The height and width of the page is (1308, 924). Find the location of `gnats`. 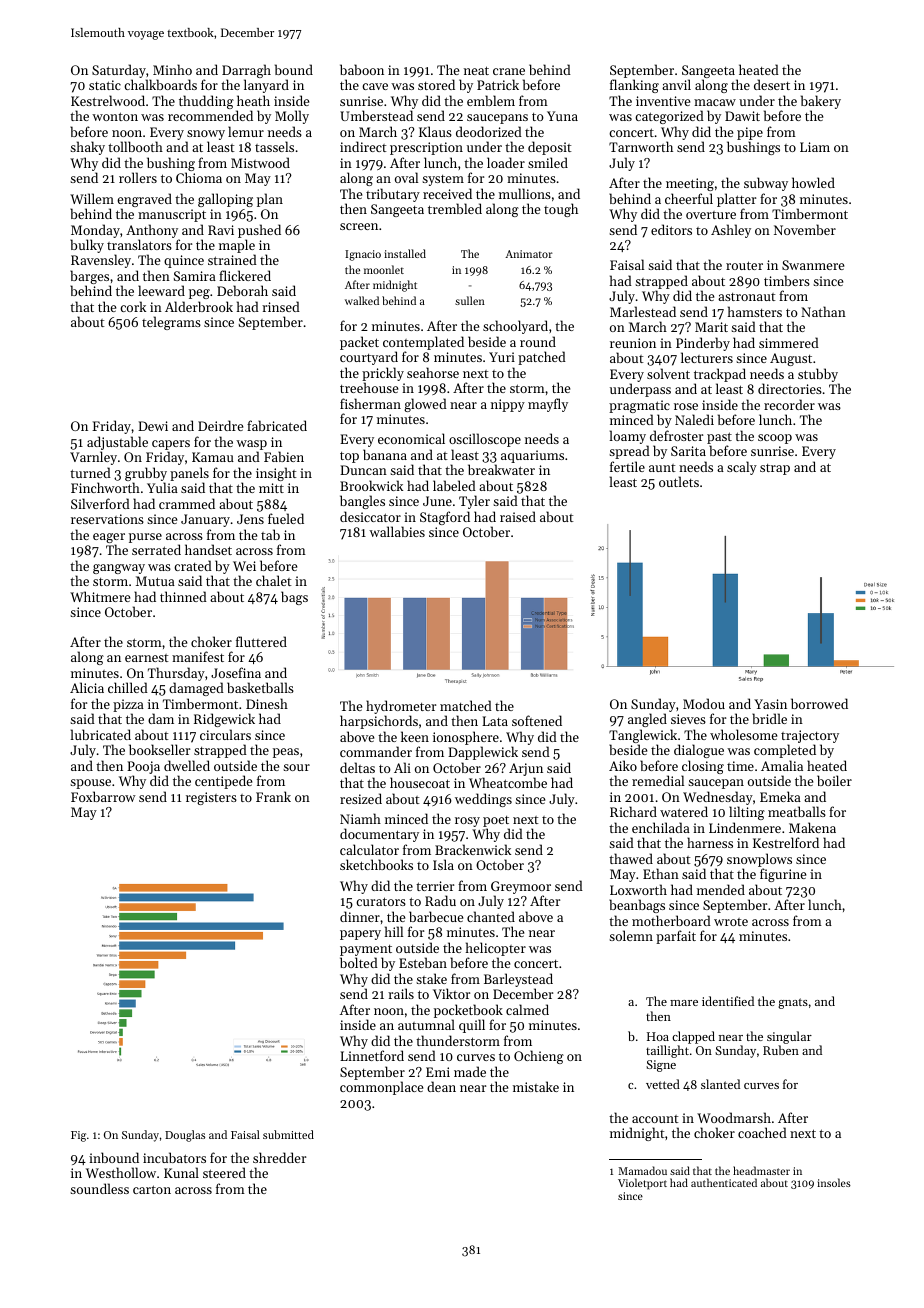

gnats is located at coordinates (793, 1003).
